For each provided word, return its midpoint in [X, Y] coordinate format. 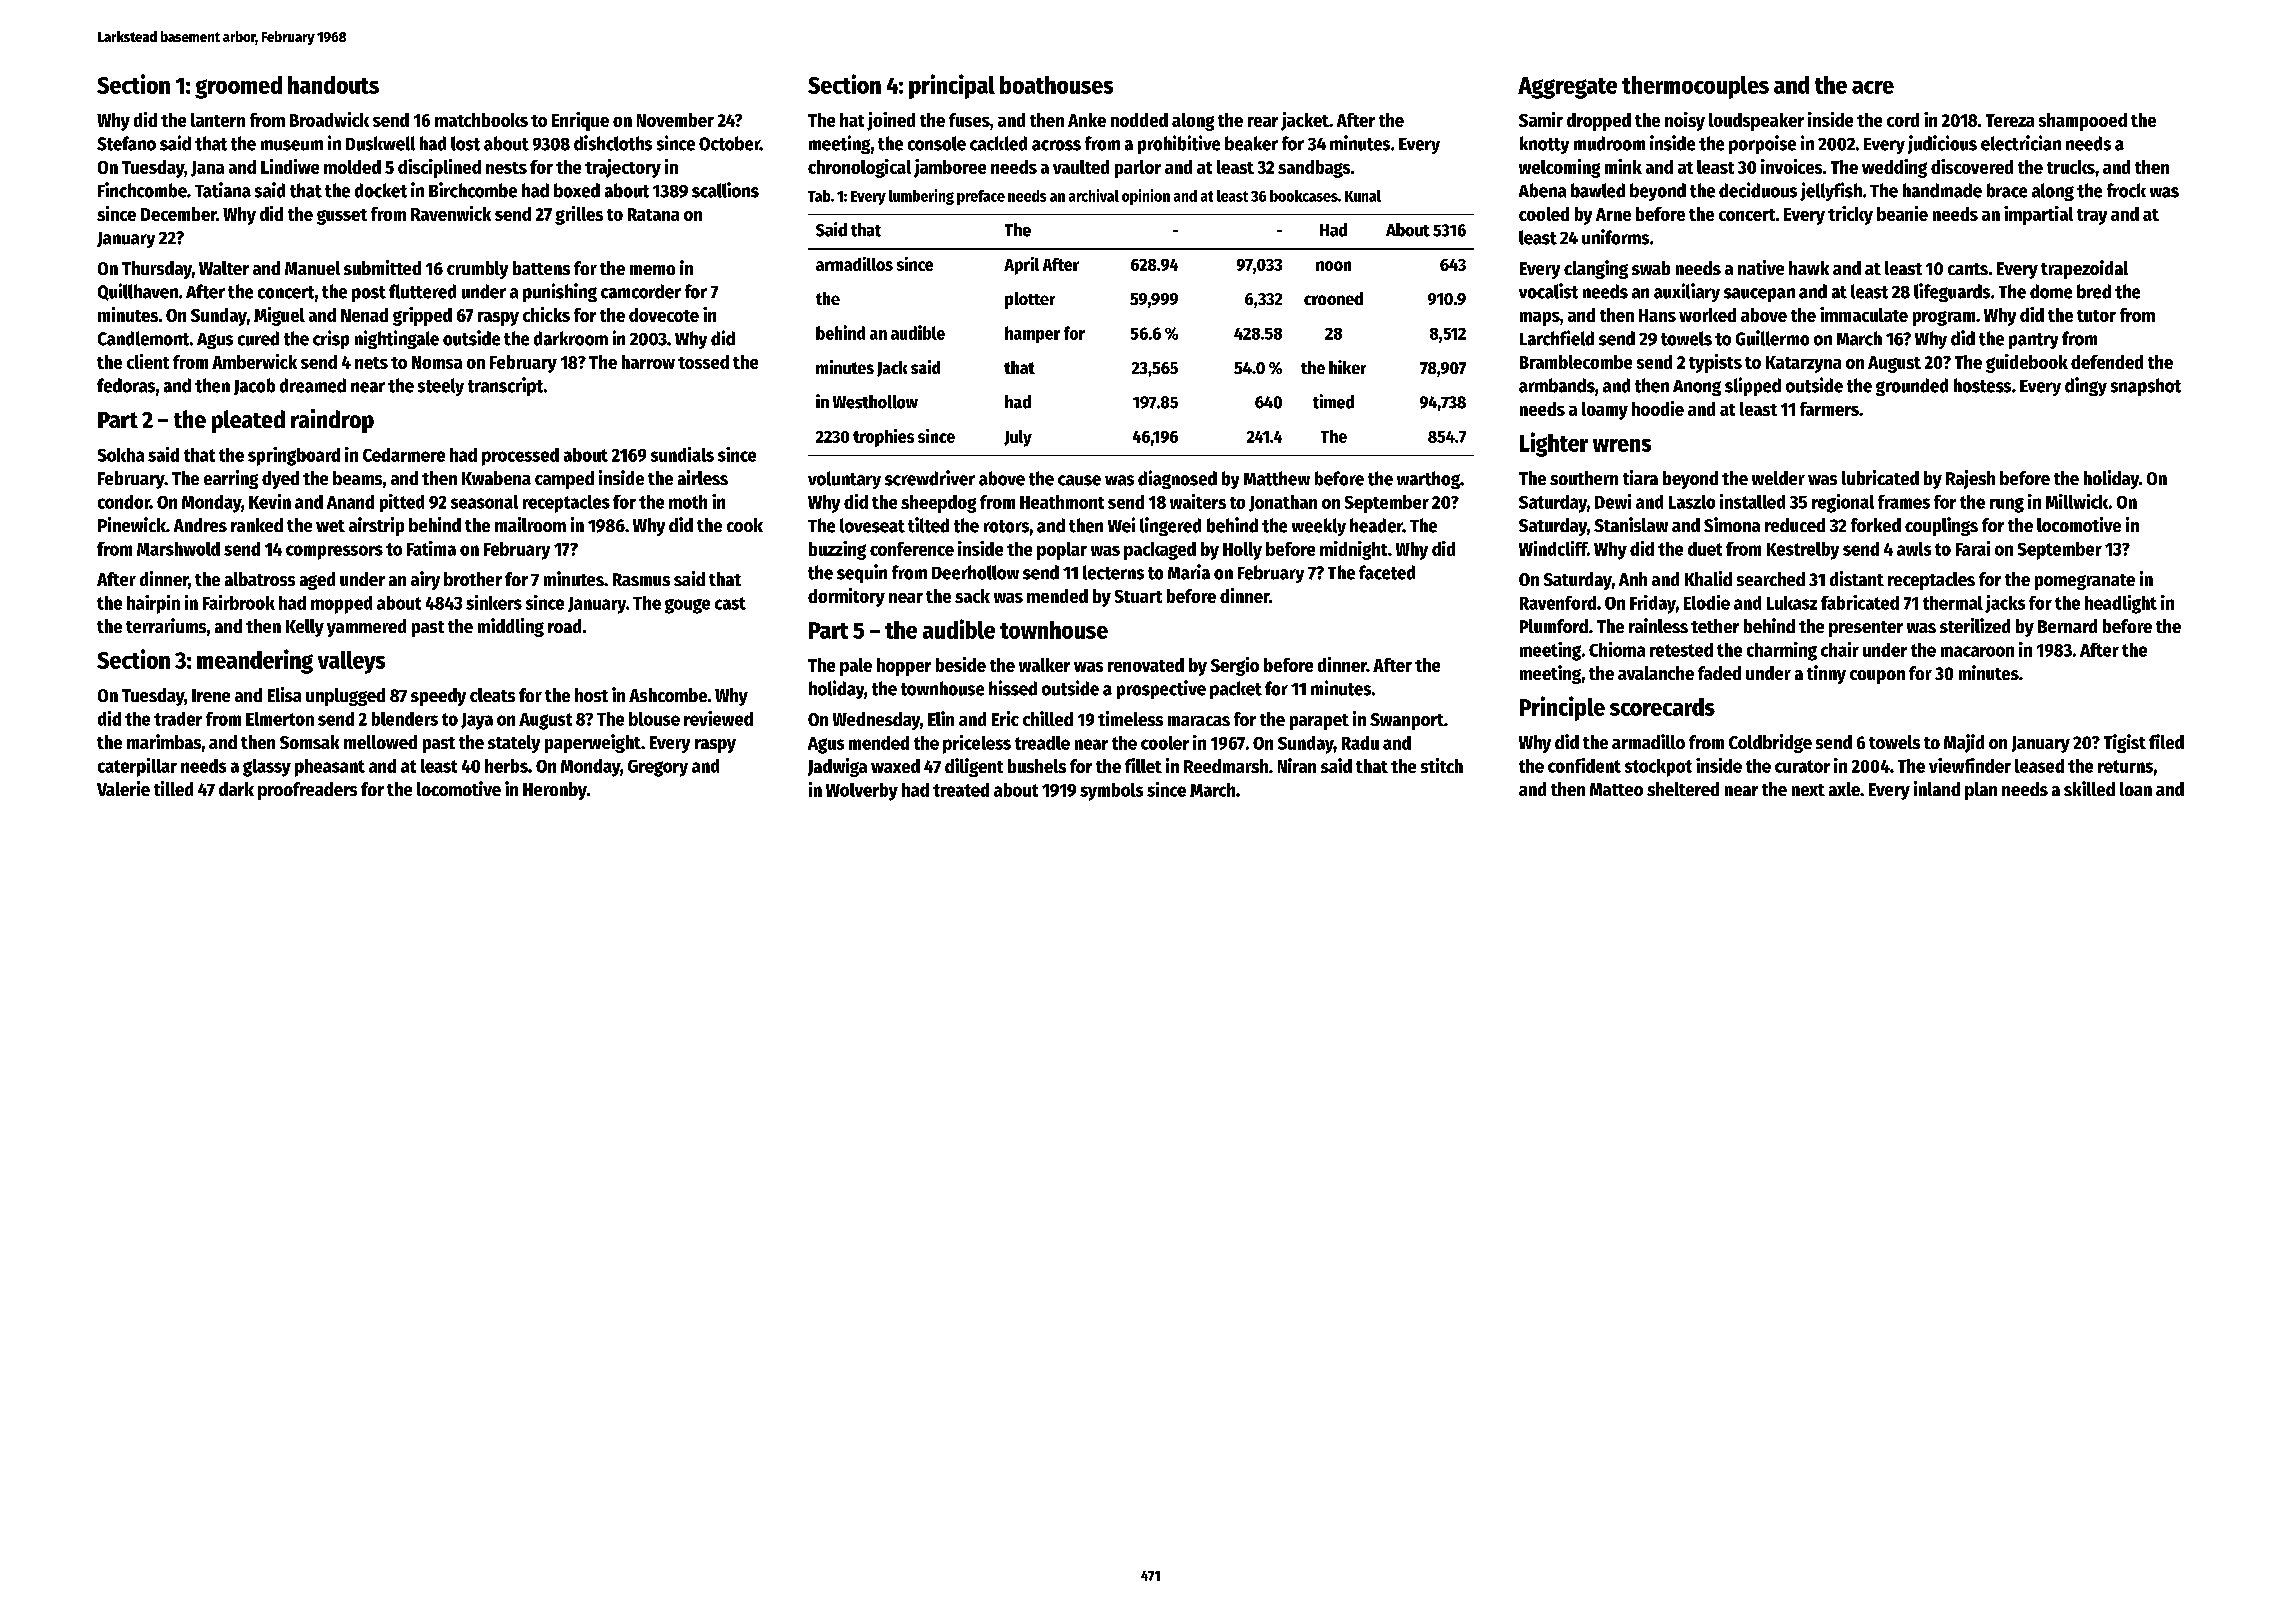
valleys [351, 662]
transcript [505, 386]
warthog [1428, 480]
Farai [1973, 548]
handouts [333, 85]
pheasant [330, 768]
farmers [1829, 409]
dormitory [846, 597]
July [1018, 438]
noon [1333, 266]
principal [952, 86]
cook [745, 525]
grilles [579, 215]
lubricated [1880, 477]
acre [1873, 87]
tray [2092, 217]
